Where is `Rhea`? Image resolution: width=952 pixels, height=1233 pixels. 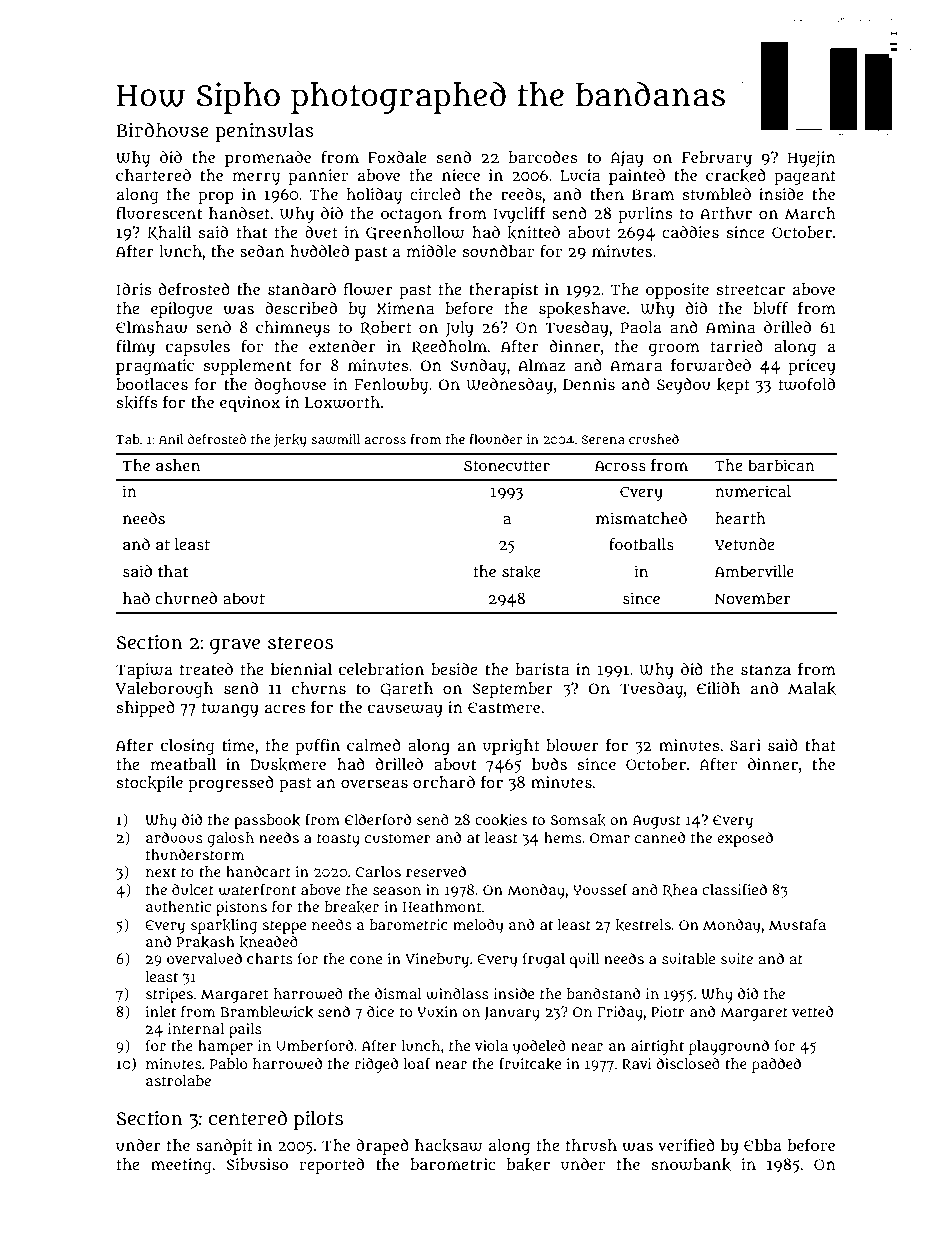
Rhea is located at coordinates (680, 890).
